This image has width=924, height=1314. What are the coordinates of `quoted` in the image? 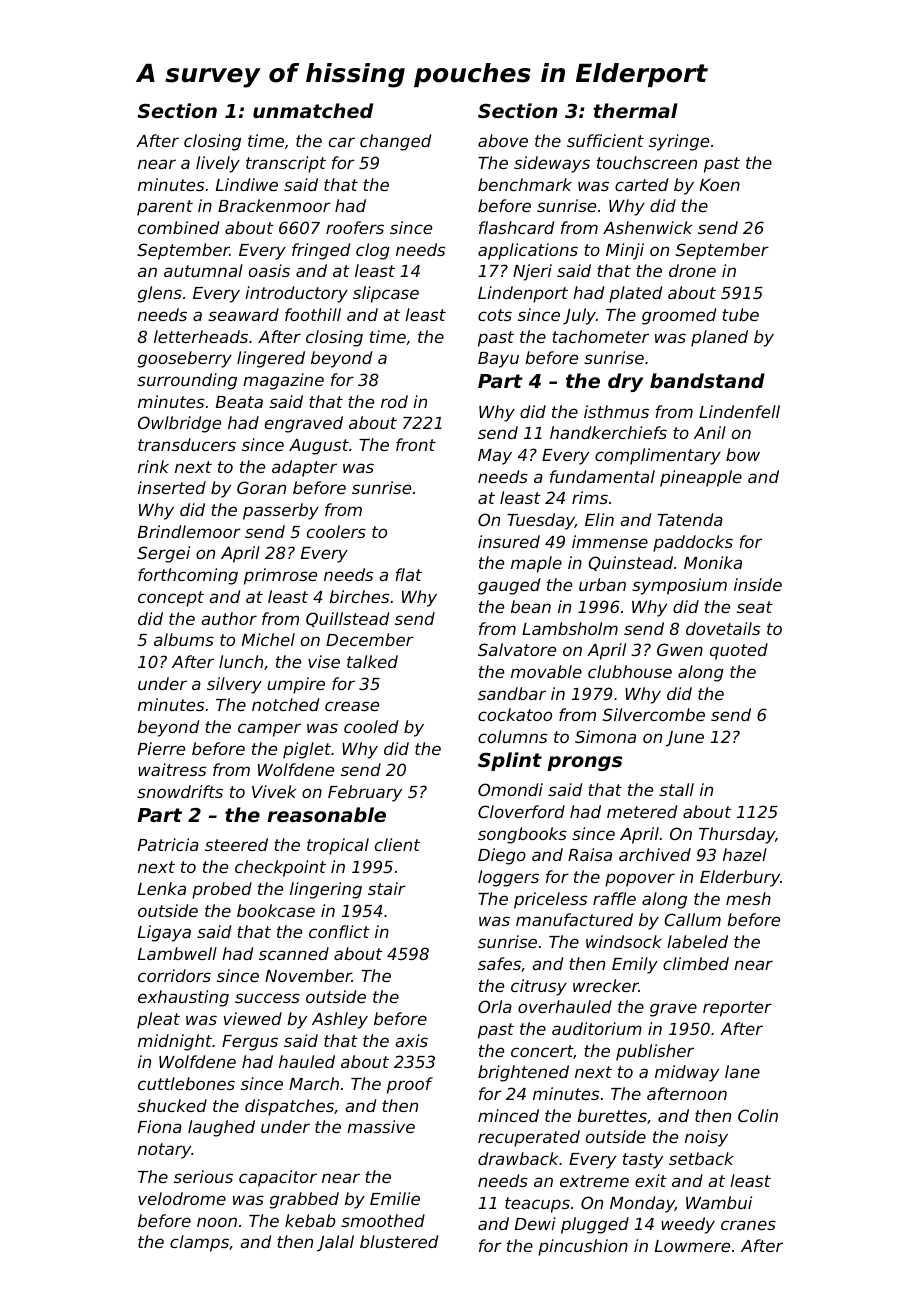 It's located at (739, 651).
